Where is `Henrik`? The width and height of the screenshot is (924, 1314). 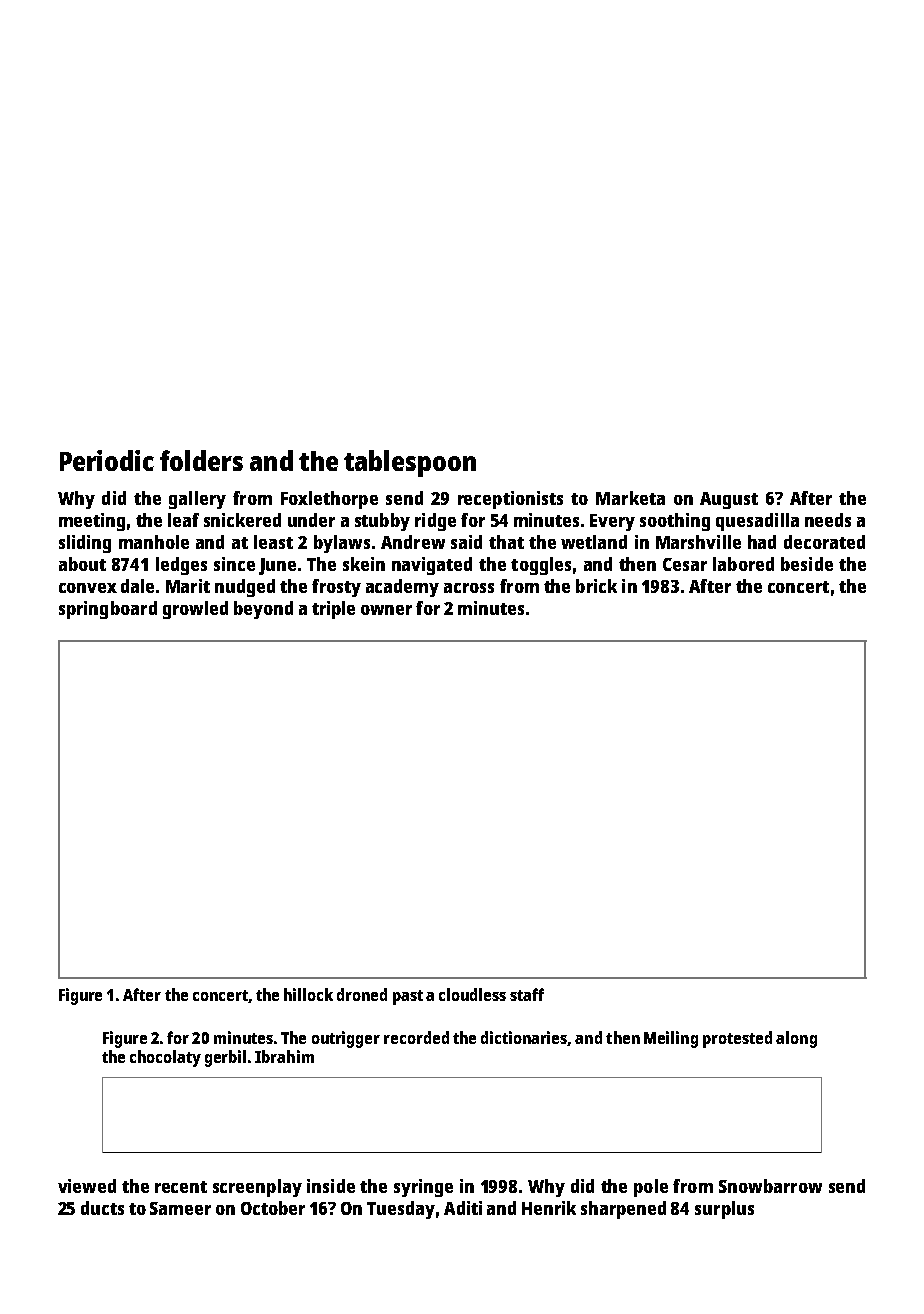
Henrik is located at coordinates (549, 1208).
